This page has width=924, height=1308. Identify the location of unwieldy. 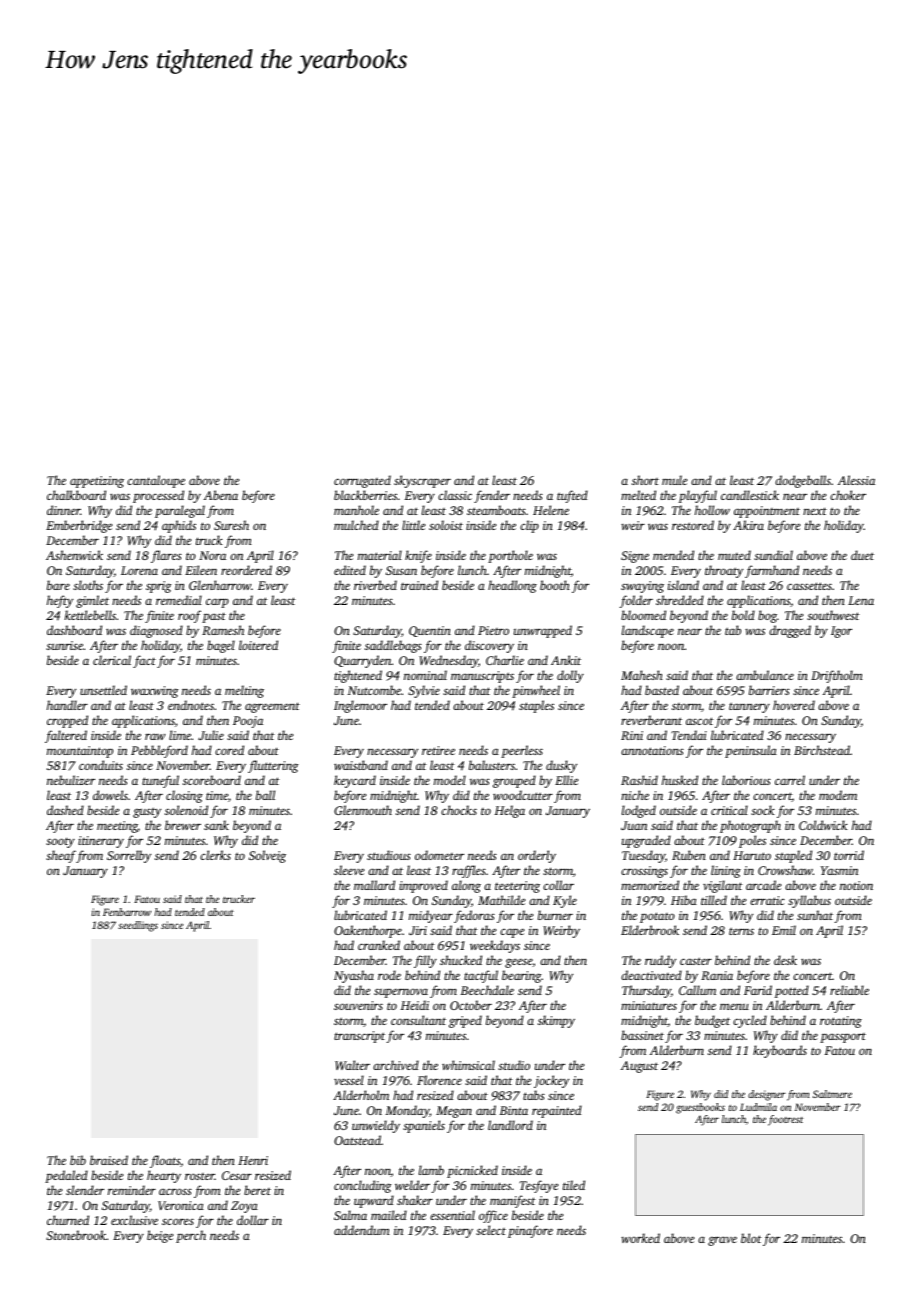
(376, 1126).
